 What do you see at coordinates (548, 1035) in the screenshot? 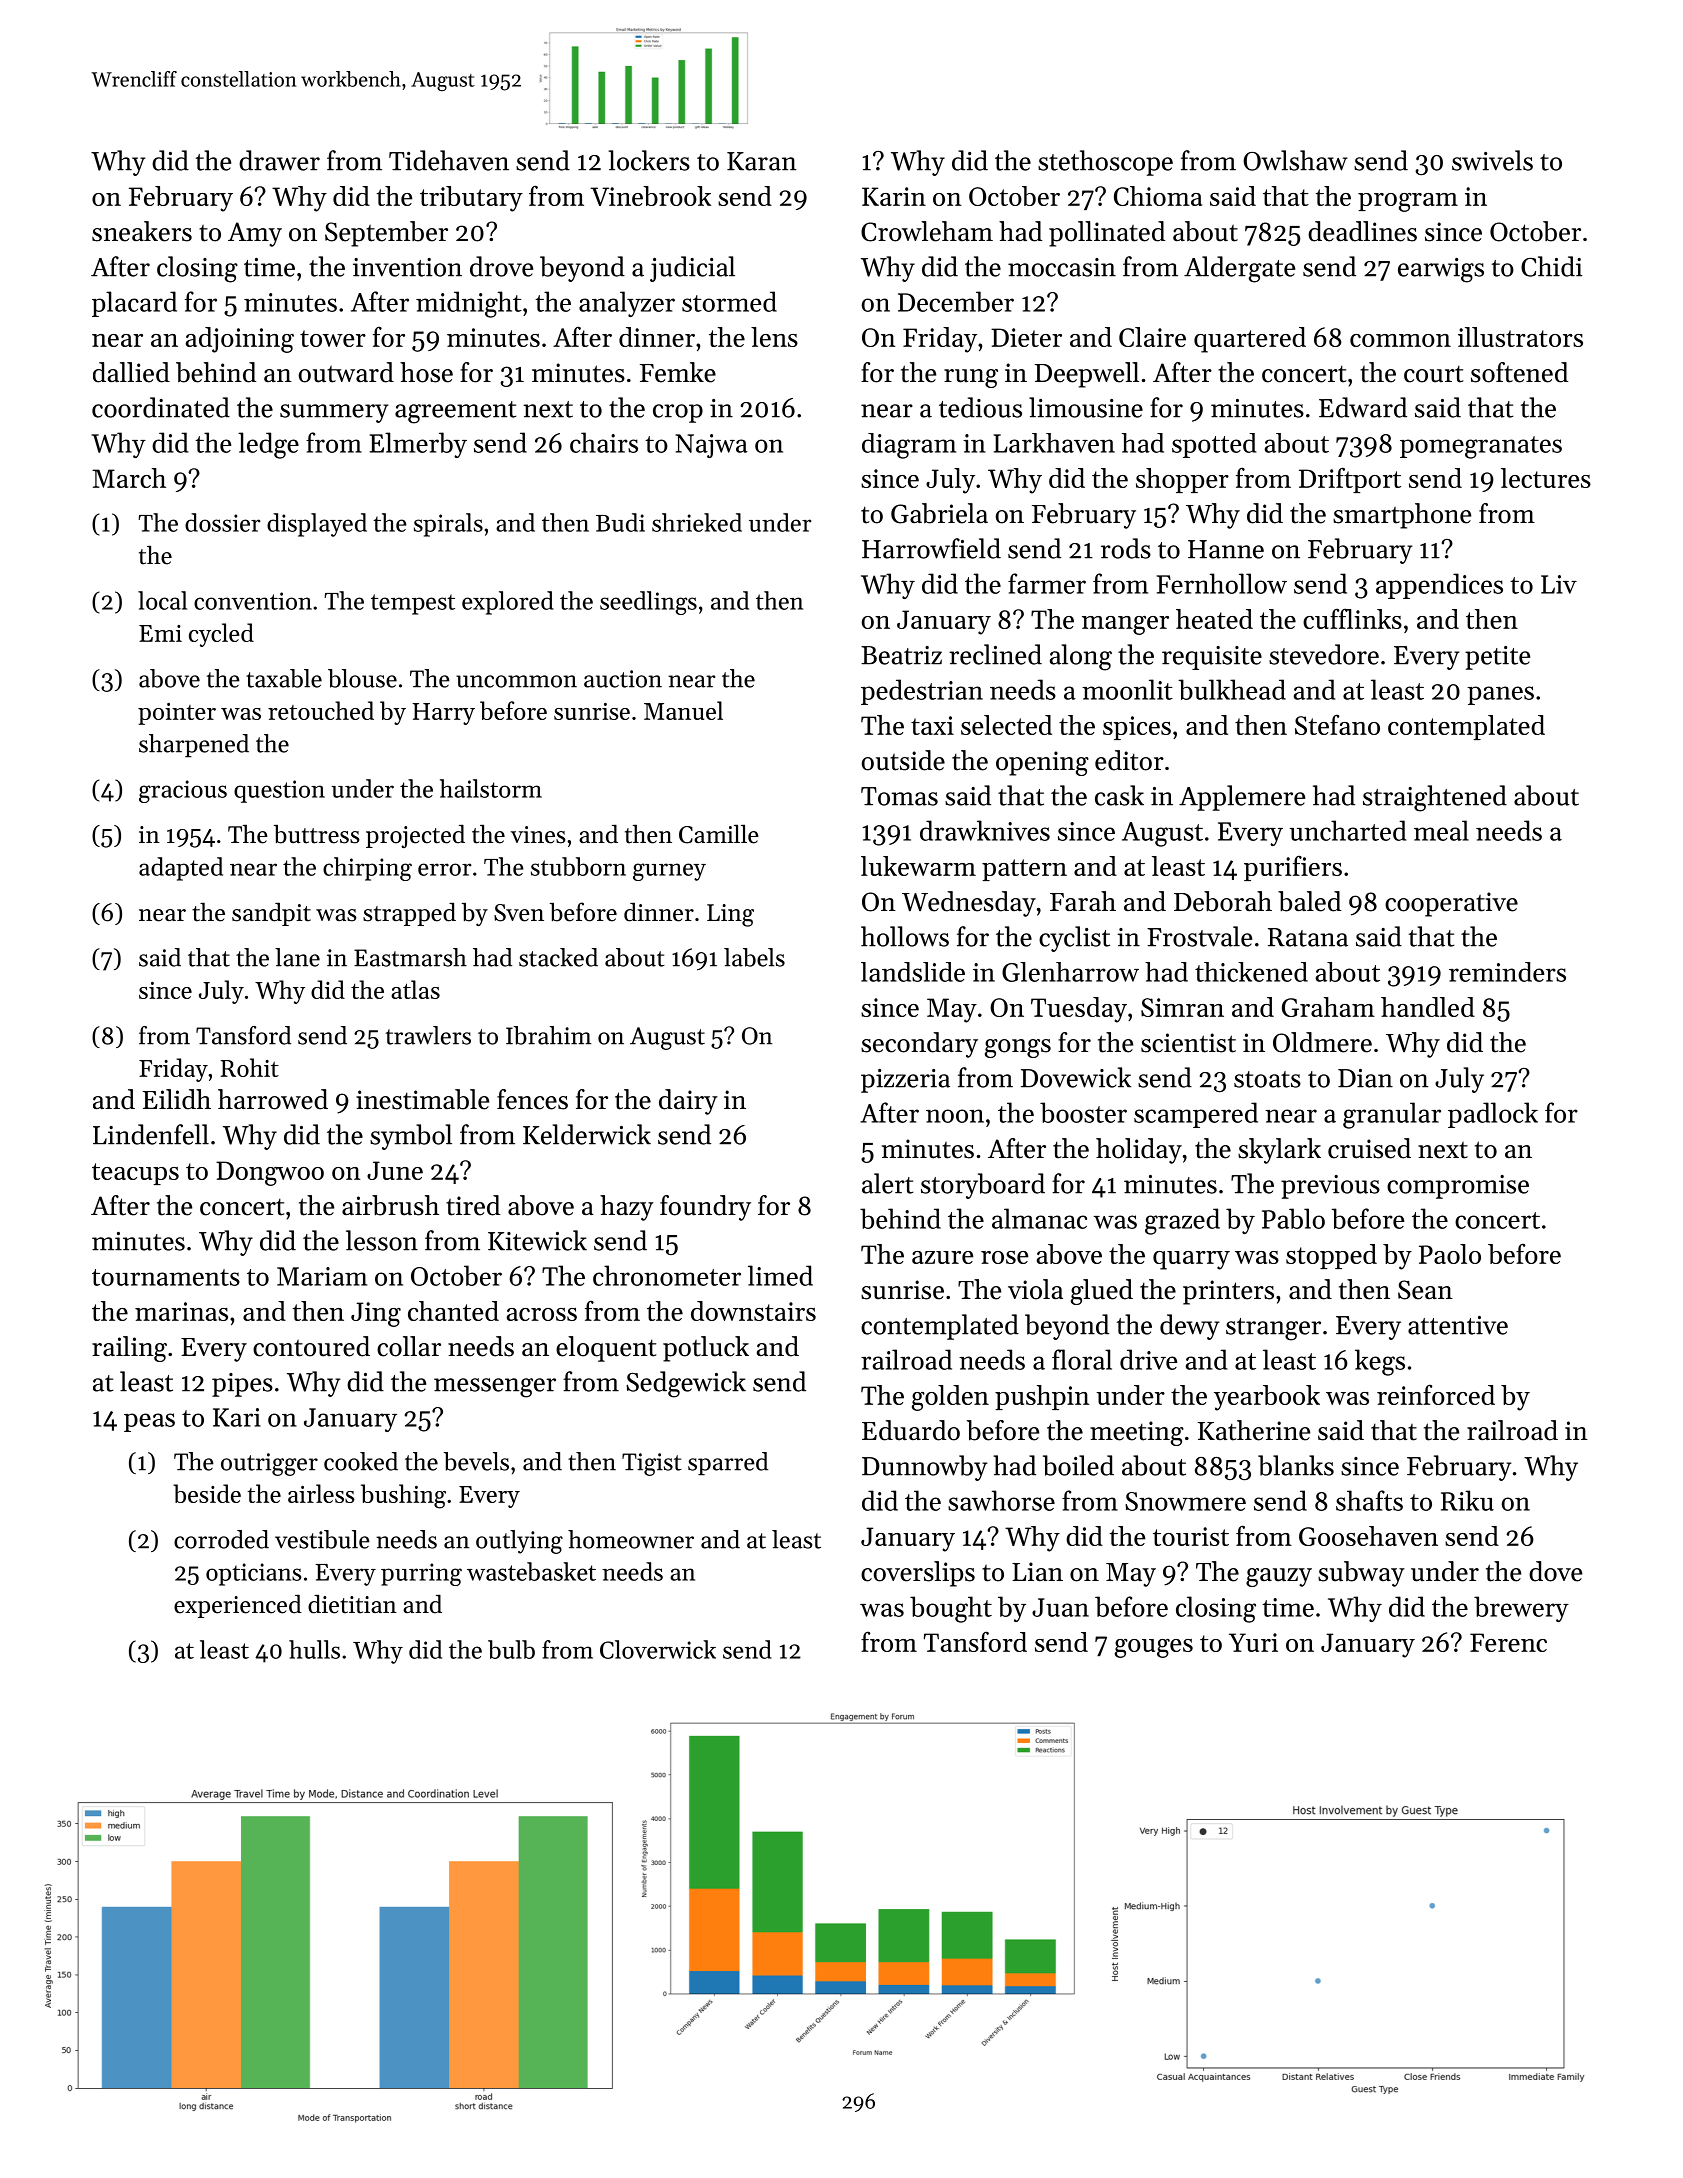
I see `Ibrahim` at bounding box center [548, 1035].
